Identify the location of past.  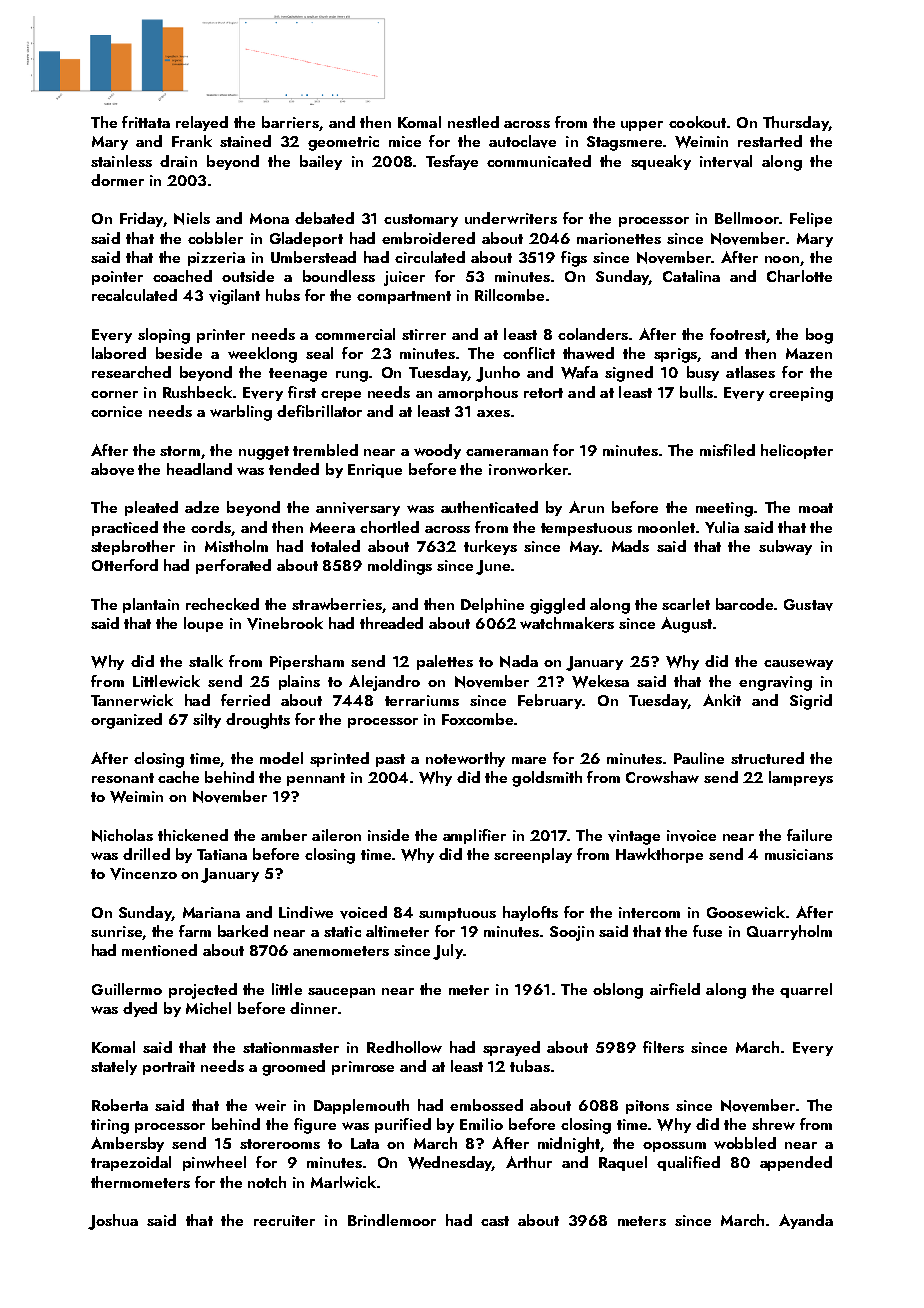
(390, 760).
